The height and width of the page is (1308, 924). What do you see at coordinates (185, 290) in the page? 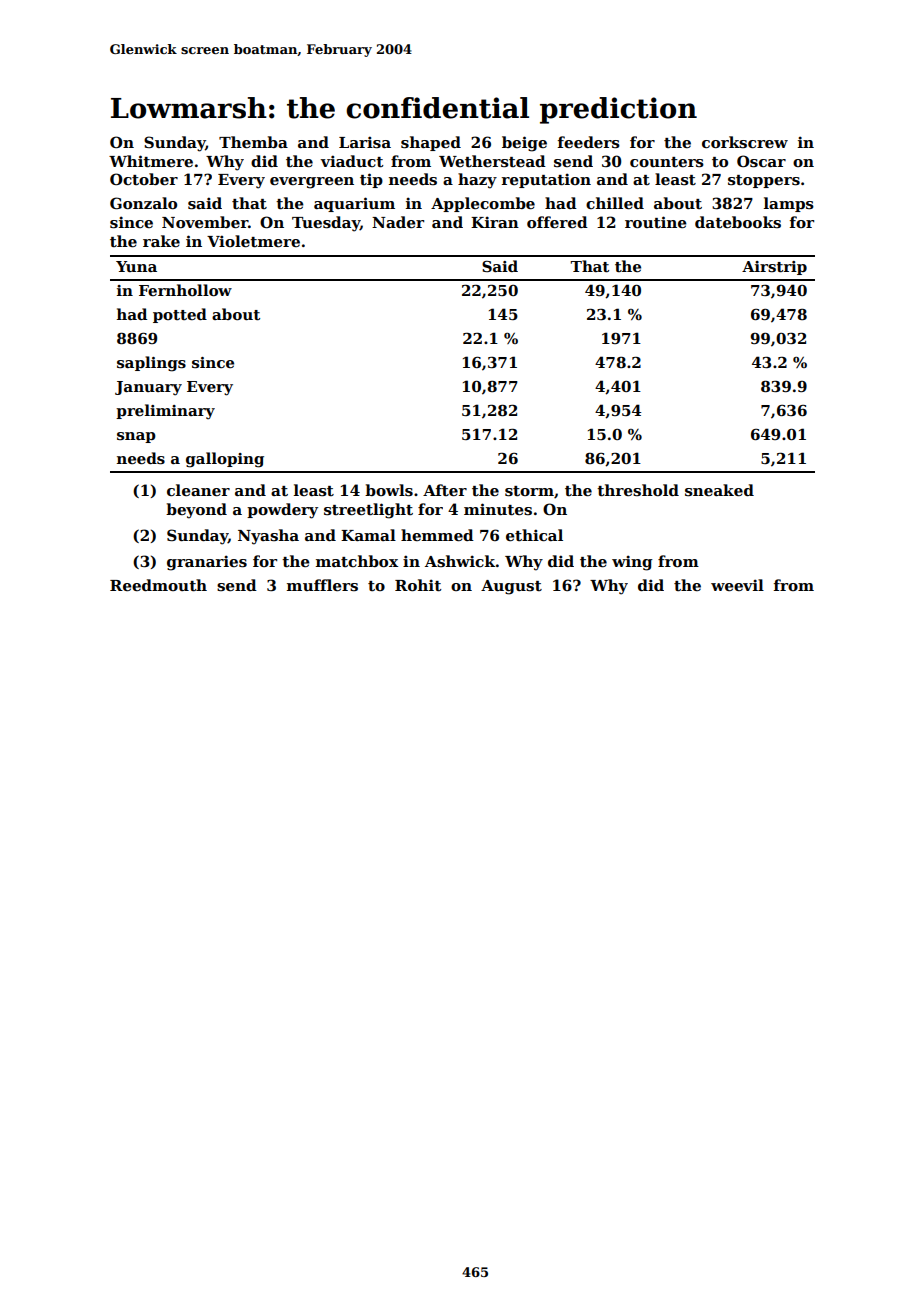
I see `Fernhollow` at bounding box center [185, 290].
